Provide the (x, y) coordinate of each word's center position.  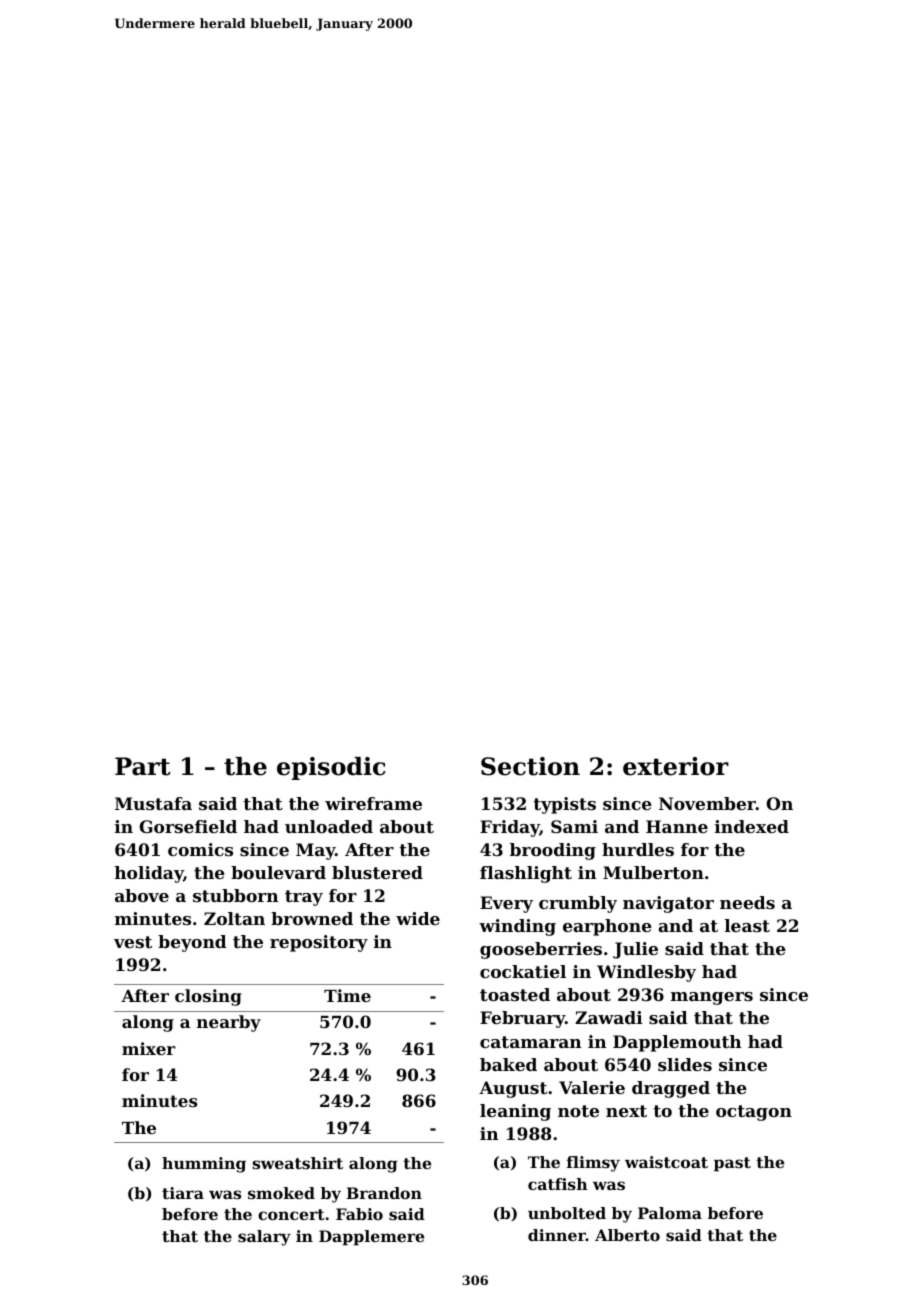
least (747, 925)
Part (143, 766)
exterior (676, 766)
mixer (148, 1048)
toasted (515, 994)
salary (264, 1238)
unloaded (329, 826)
